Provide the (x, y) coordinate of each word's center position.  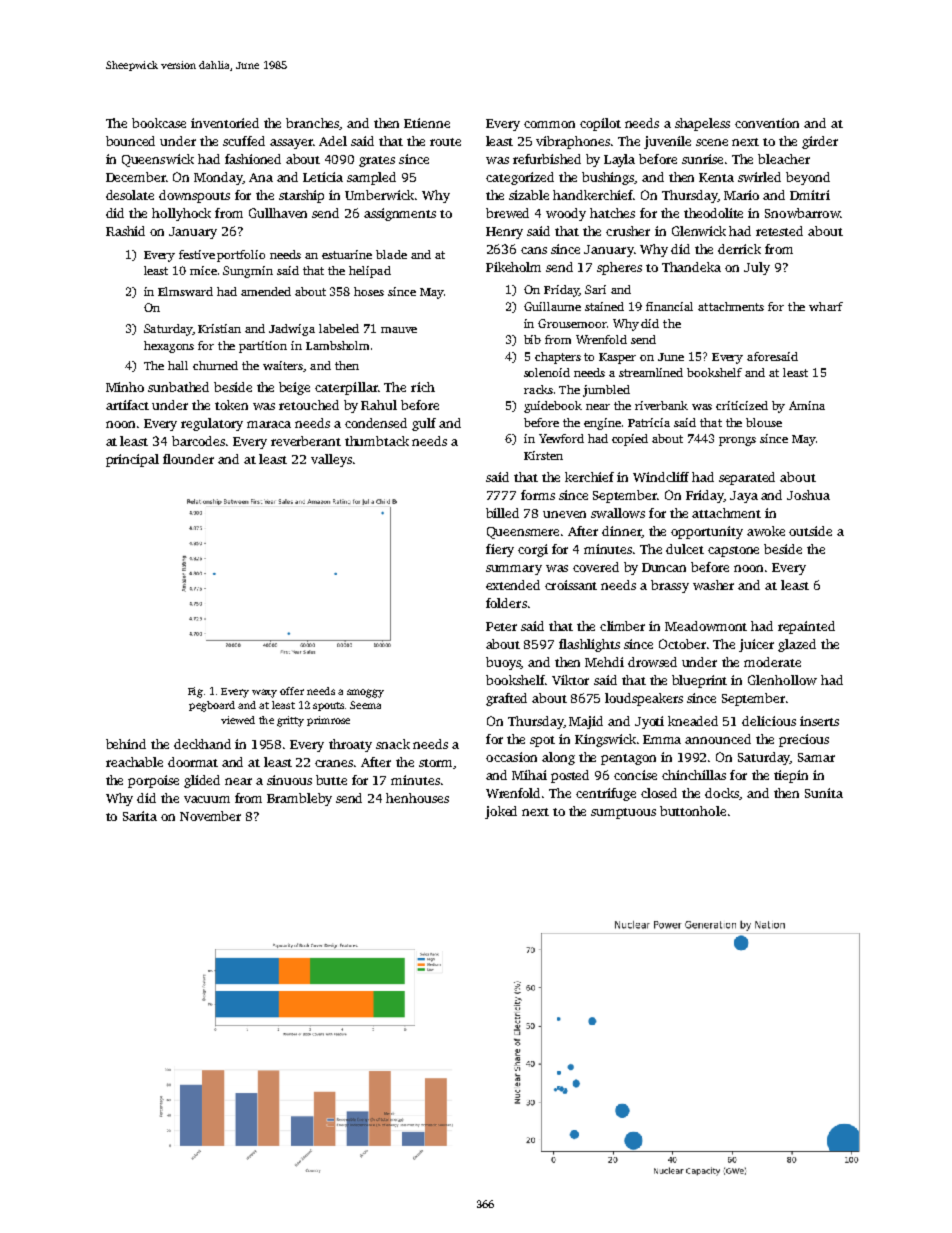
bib (532, 339)
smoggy (365, 693)
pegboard (212, 706)
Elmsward (185, 291)
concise (635, 775)
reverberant (306, 441)
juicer (756, 645)
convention (767, 123)
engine (602, 424)
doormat (193, 762)
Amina (807, 405)
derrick (739, 249)
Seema (365, 705)
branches (313, 124)
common (549, 124)
